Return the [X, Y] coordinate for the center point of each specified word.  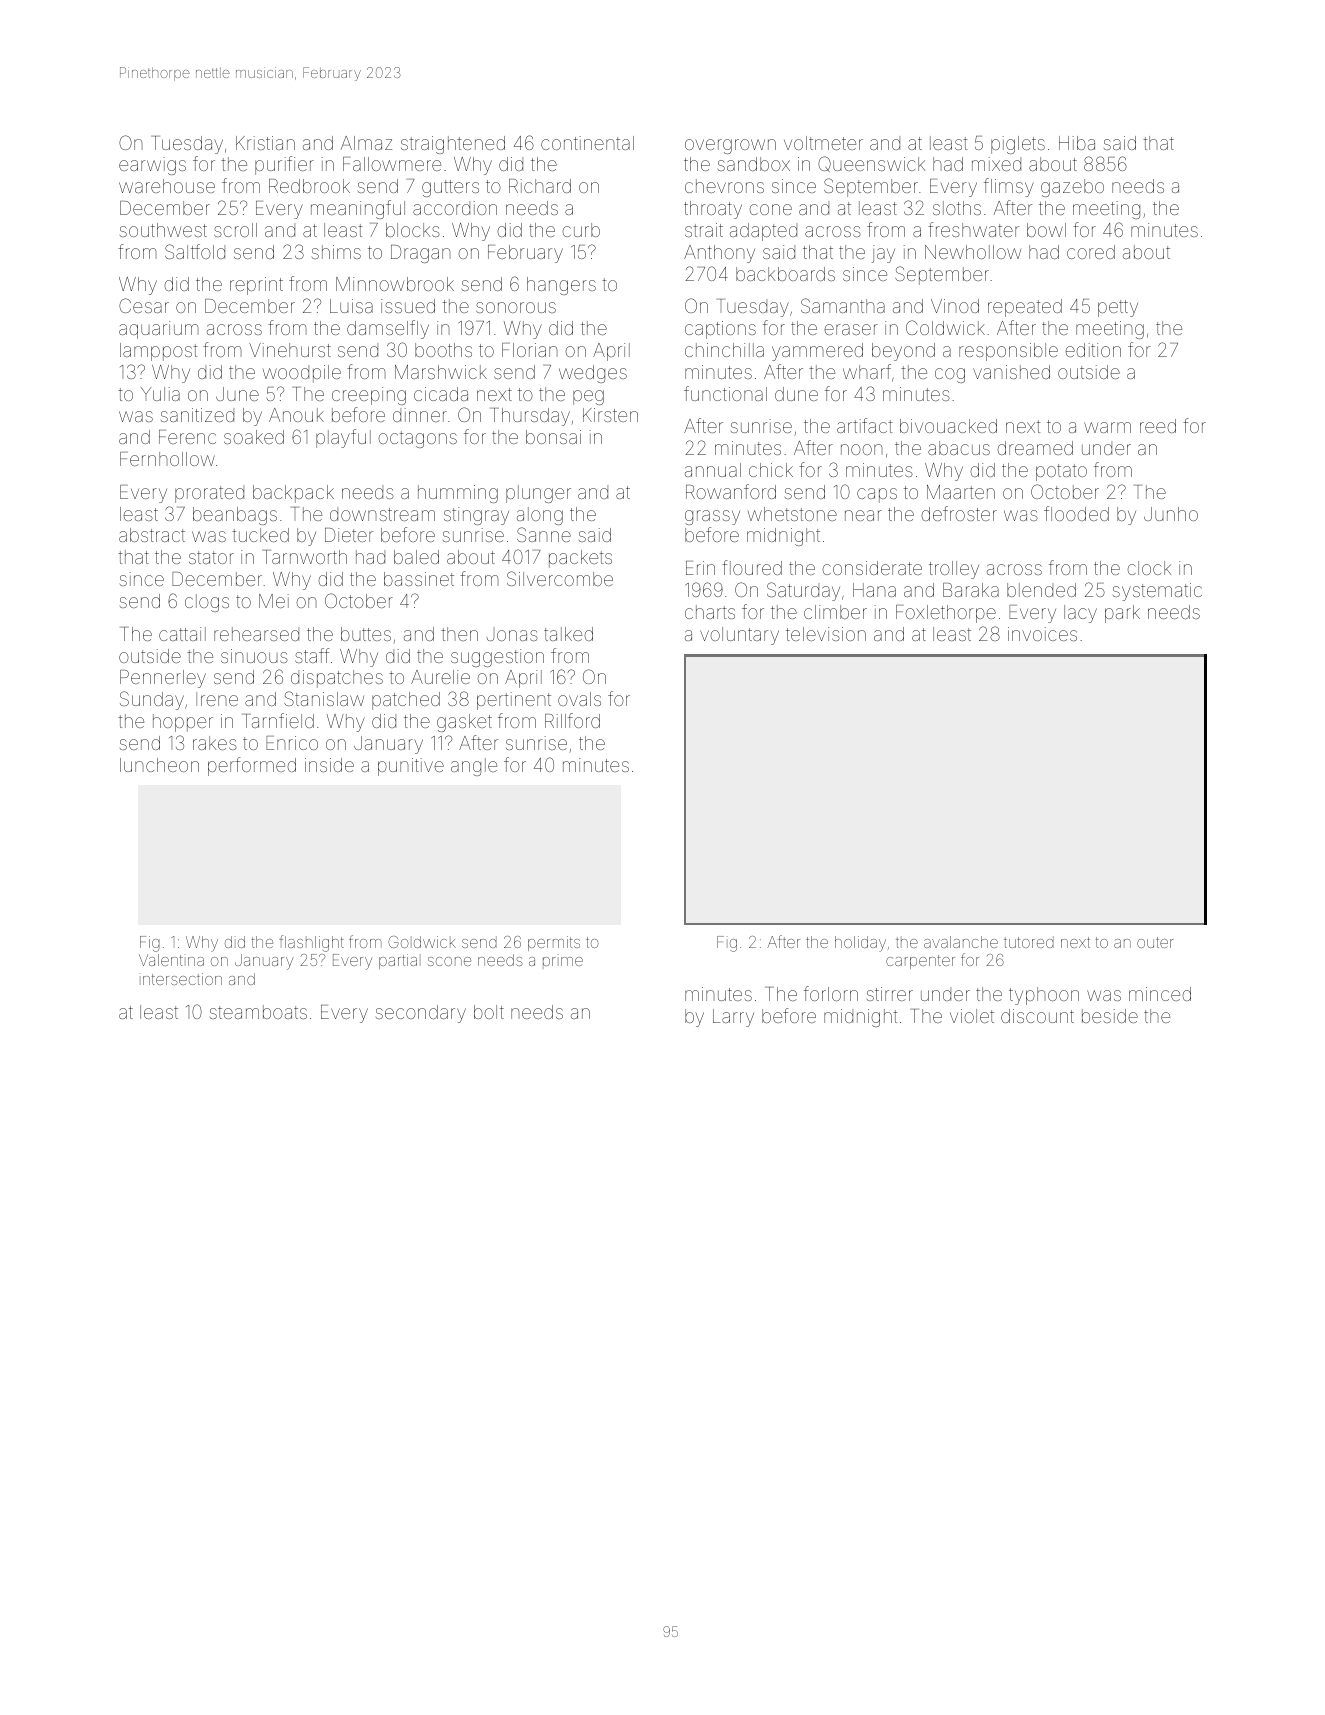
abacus [959, 448]
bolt [489, 1012]
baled [416, 557]
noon [862, 449]
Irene [217, 699]
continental [587, 143]
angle [474, 767]
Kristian [265, 143]
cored [1091, 252]
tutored [1029, 942]
